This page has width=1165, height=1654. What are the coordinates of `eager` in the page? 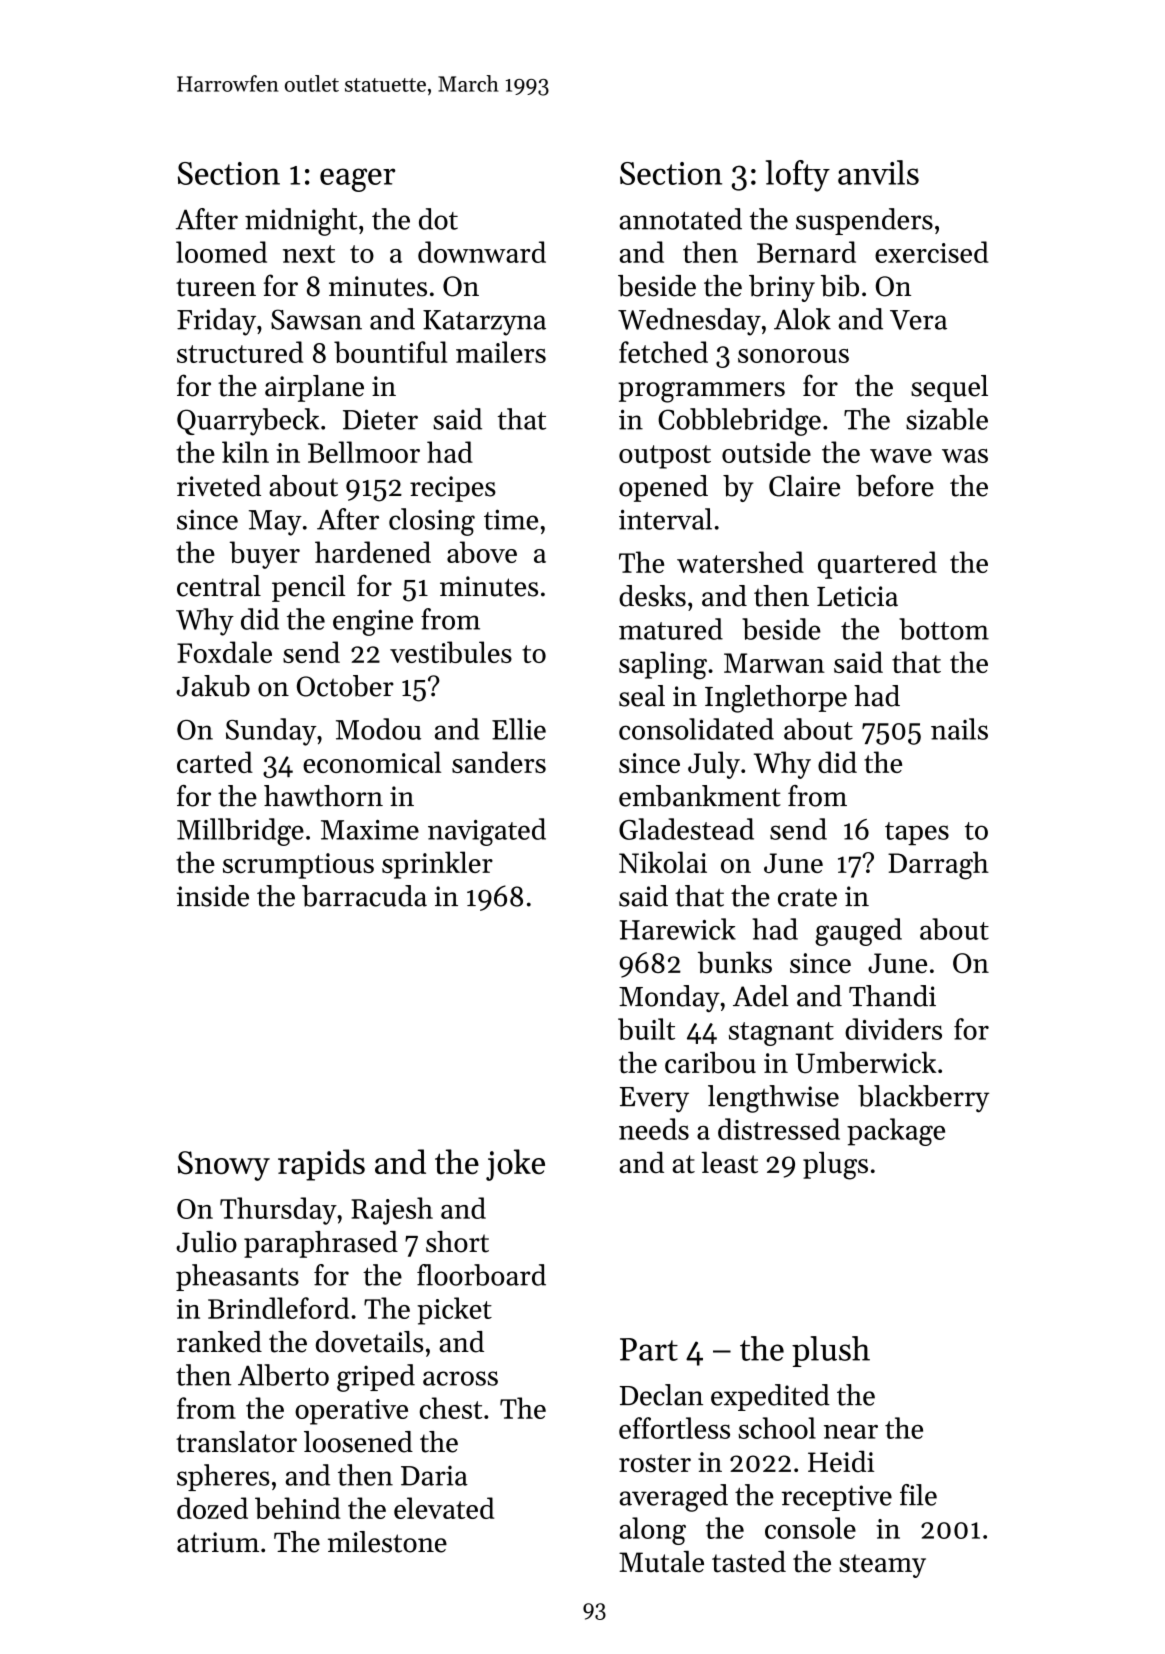 It's located at (357, 180).
